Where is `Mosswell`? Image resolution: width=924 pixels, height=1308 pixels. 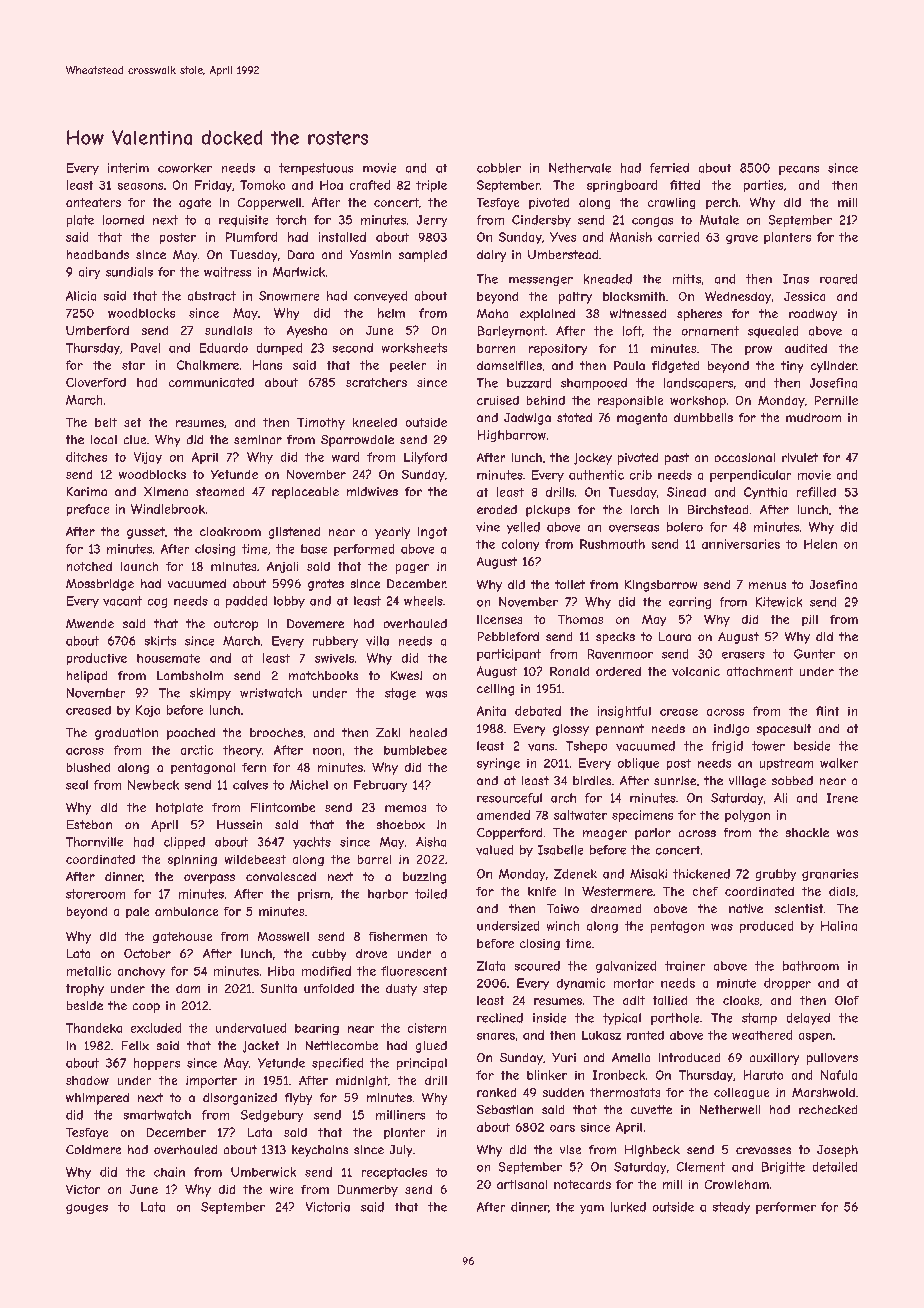 Mosswell is located at coordinates (283, 936).
